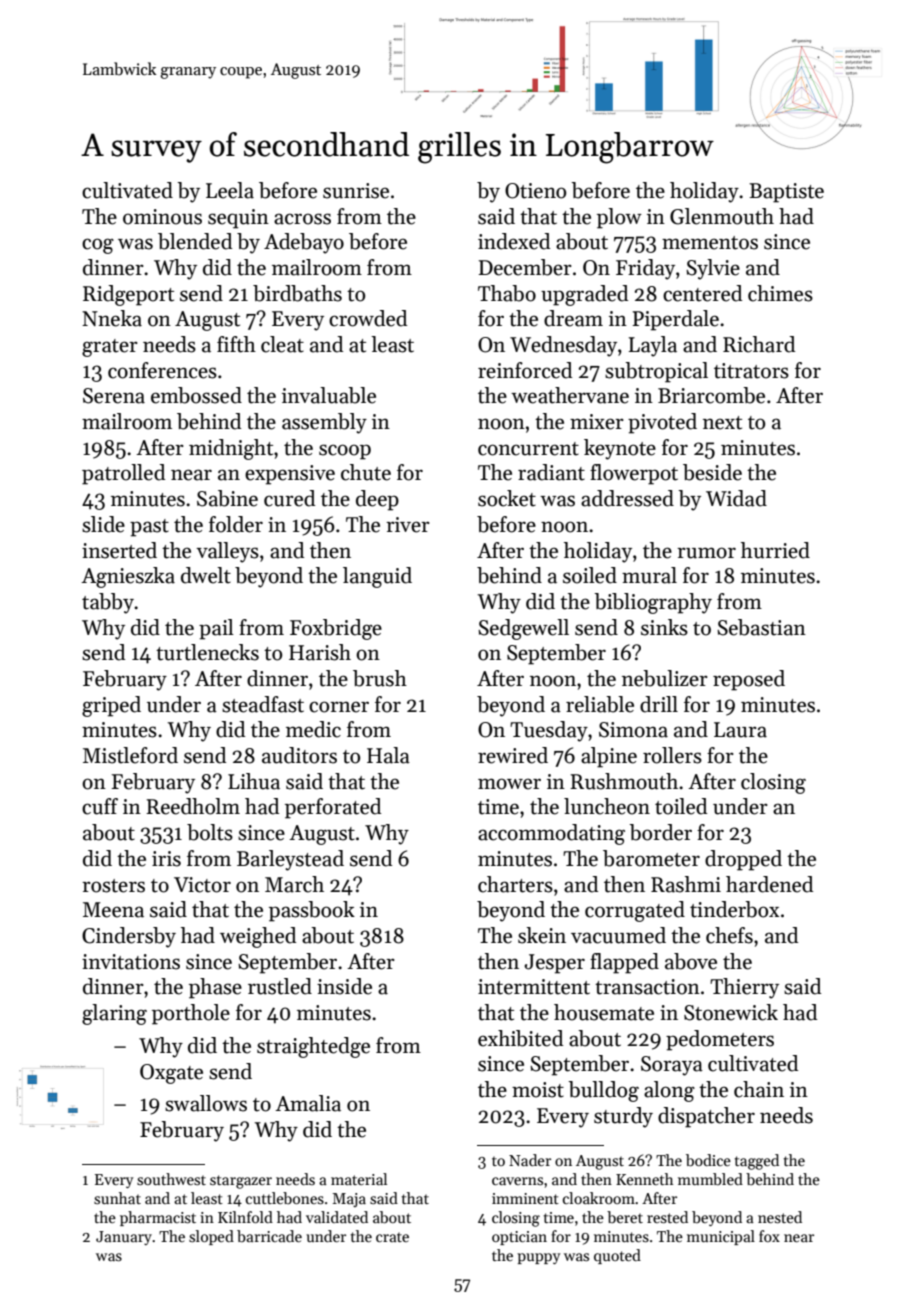 The width and height of the image is (908, 1316). What do you see at coordinates (634, 474) in the image?
I see `flowerpot` at bounding box center [634, 474].
